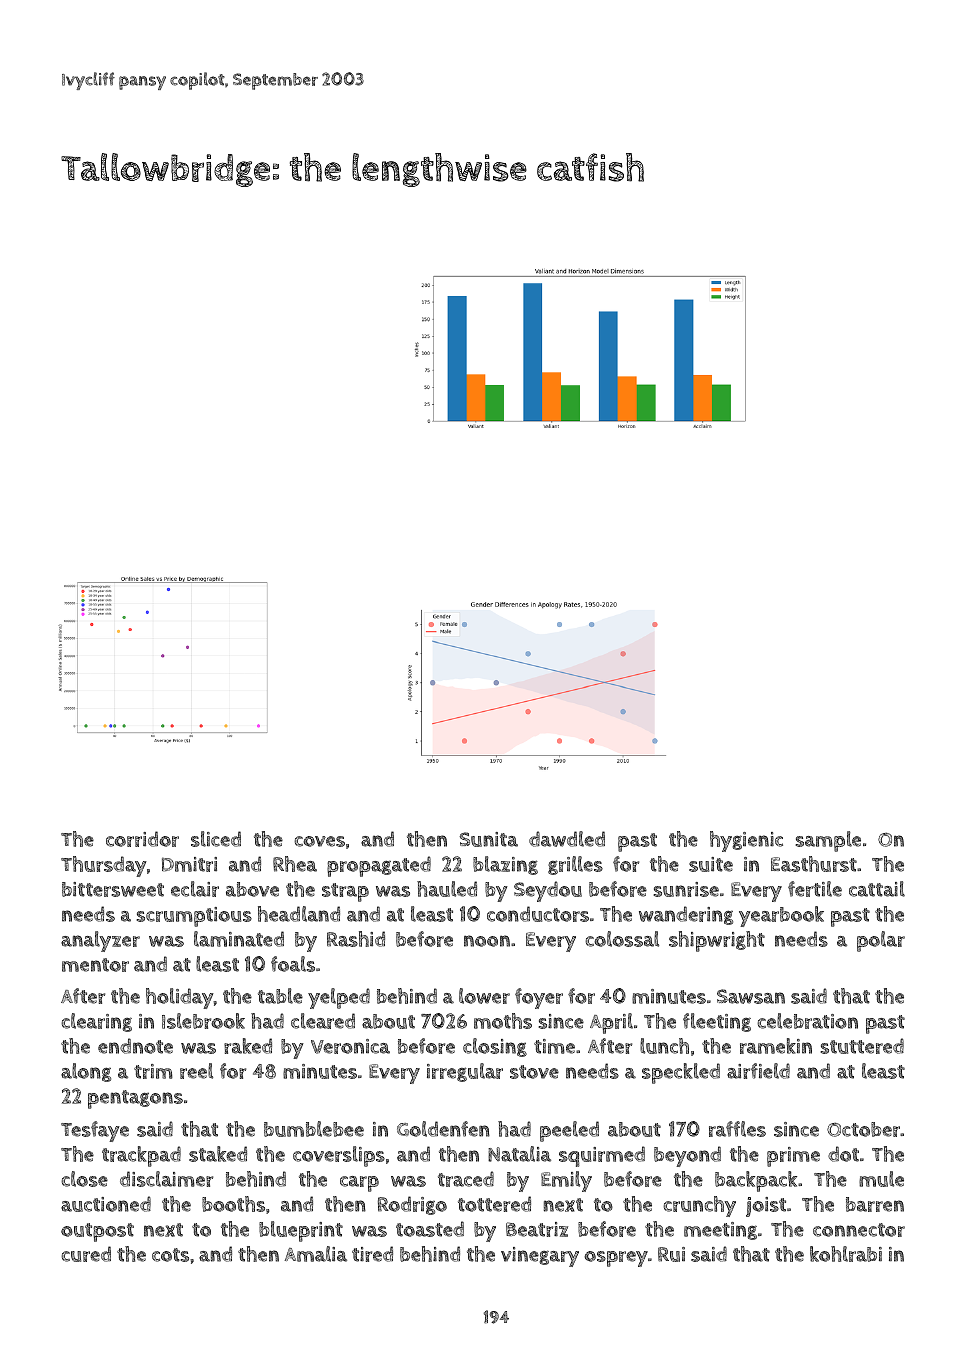 This page has height=1372, width=966. What do you see at coordinates (293, 964) in the page?
I see `foals` at bounding box center [293, 964].
